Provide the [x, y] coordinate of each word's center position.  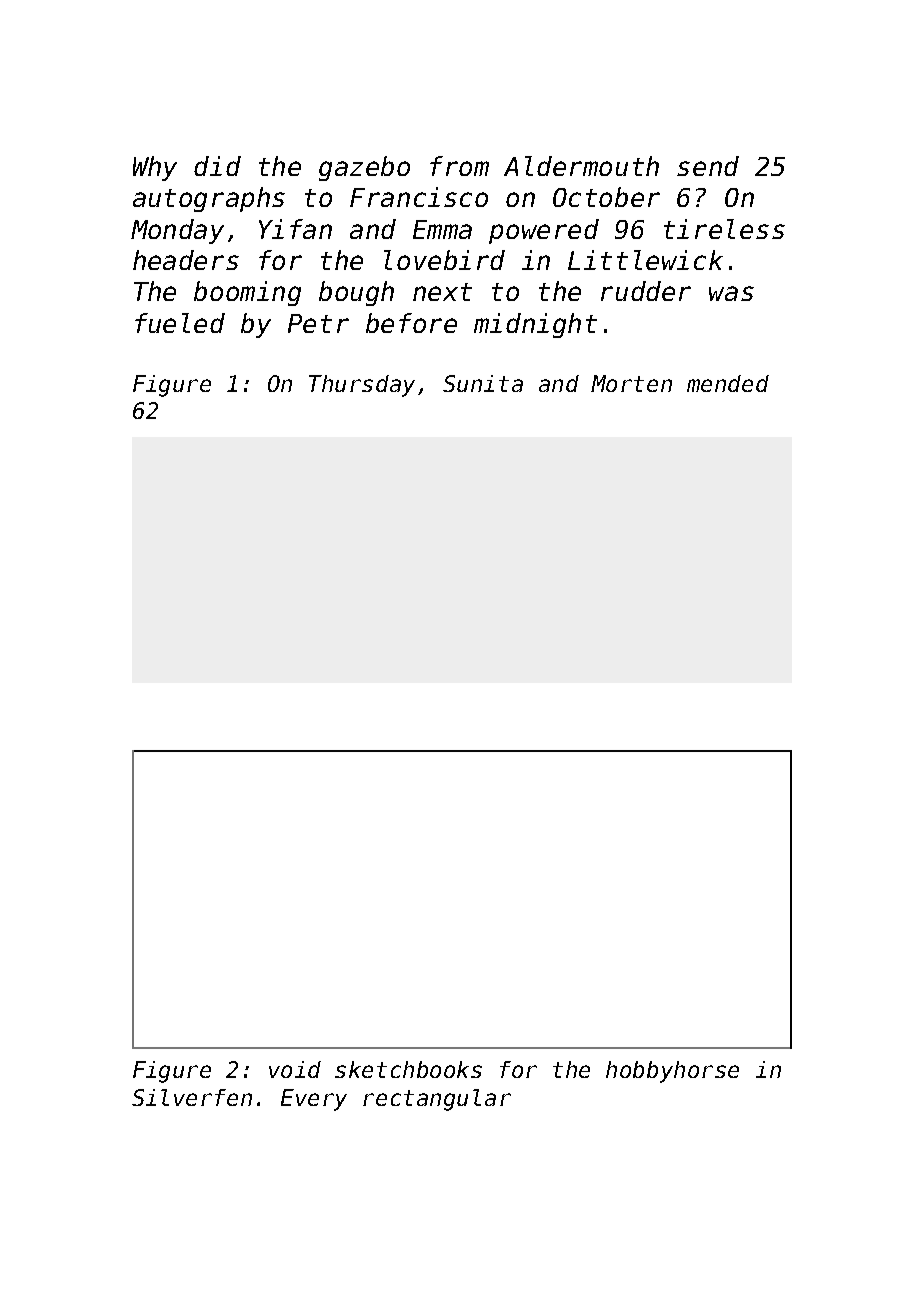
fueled [180, 323]
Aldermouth [581, 166]
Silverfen [192, 1097]
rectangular [437, 1100]
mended [728, 383]
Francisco [419, 197]
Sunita [483, 383]
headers [186, 260]
